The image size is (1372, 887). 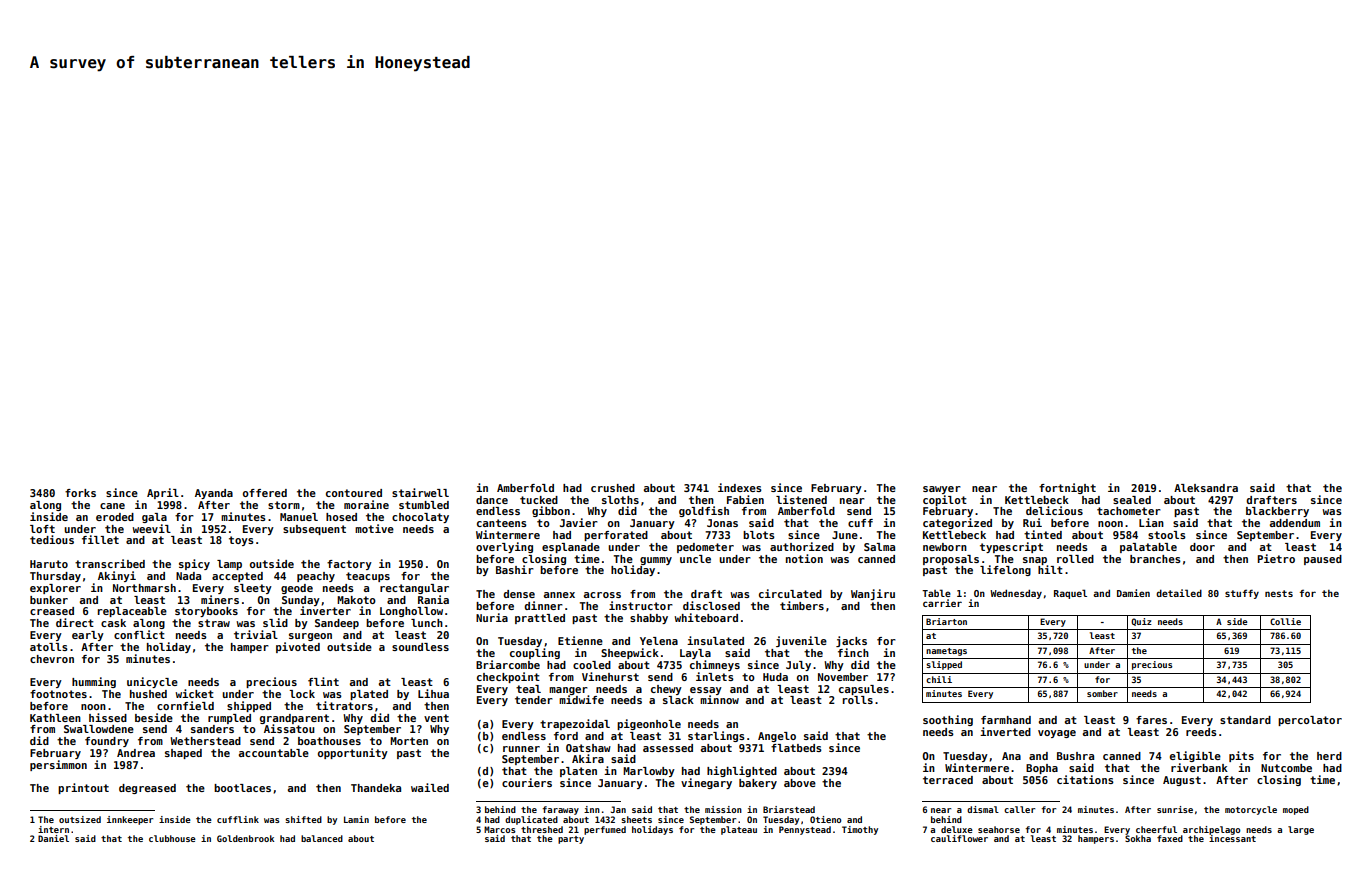 I want to click on August, so click(x=1182, y=781).
